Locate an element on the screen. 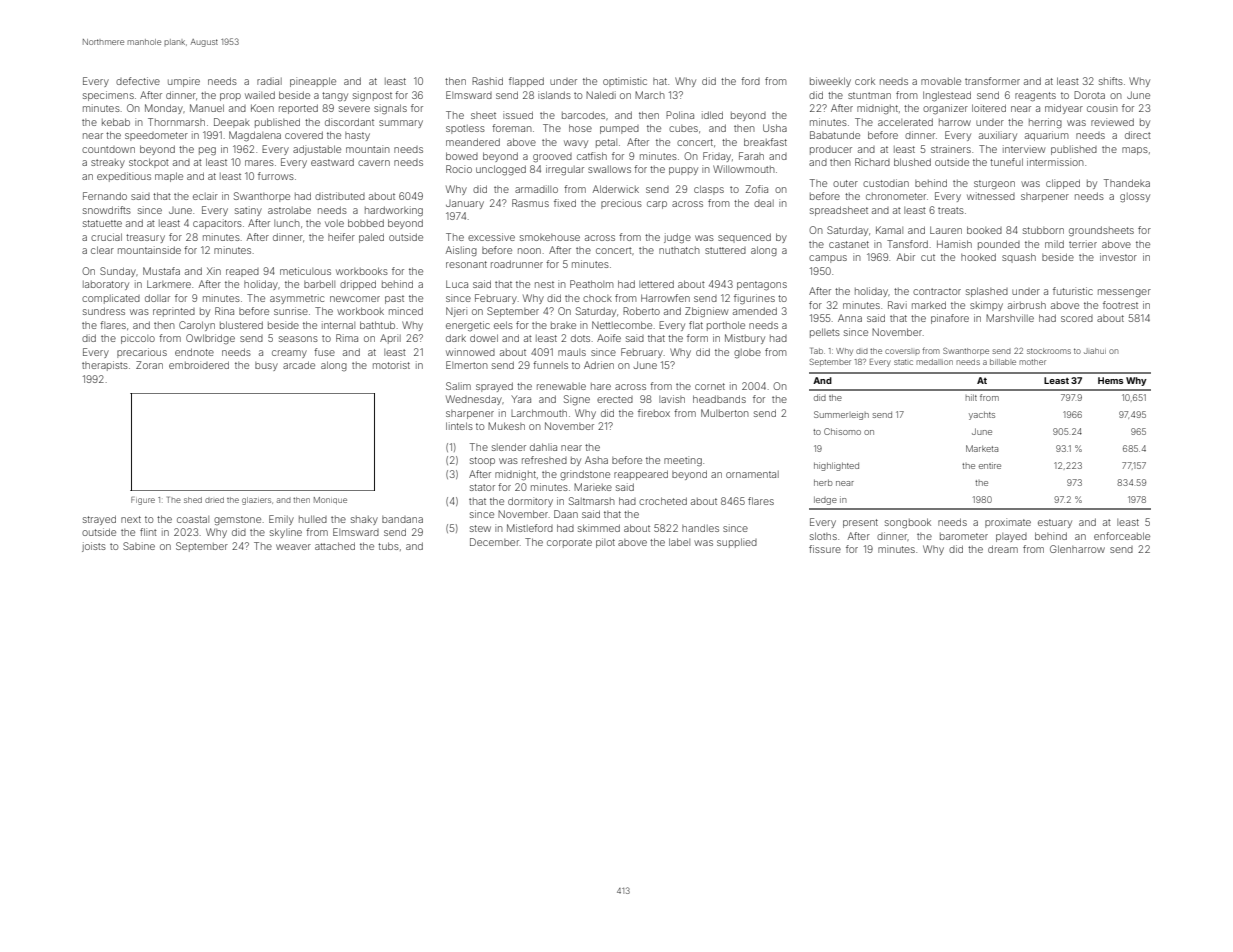 The width and height of the screenshot is (1233, 952). direct is located at coordinates (1138, 135).
